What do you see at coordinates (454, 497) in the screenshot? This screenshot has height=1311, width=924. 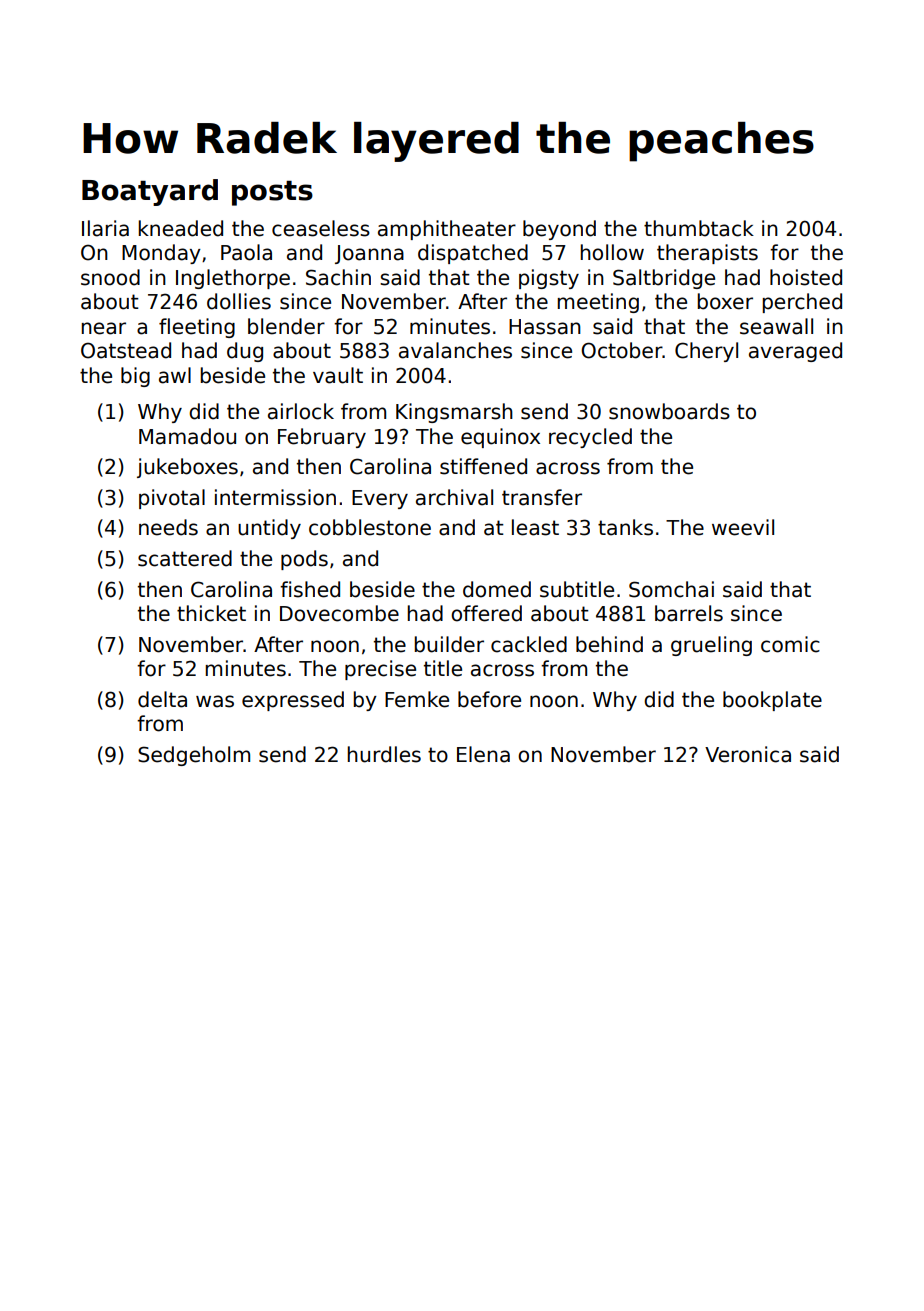 I see `archival` at bounding box center [454, 497].
